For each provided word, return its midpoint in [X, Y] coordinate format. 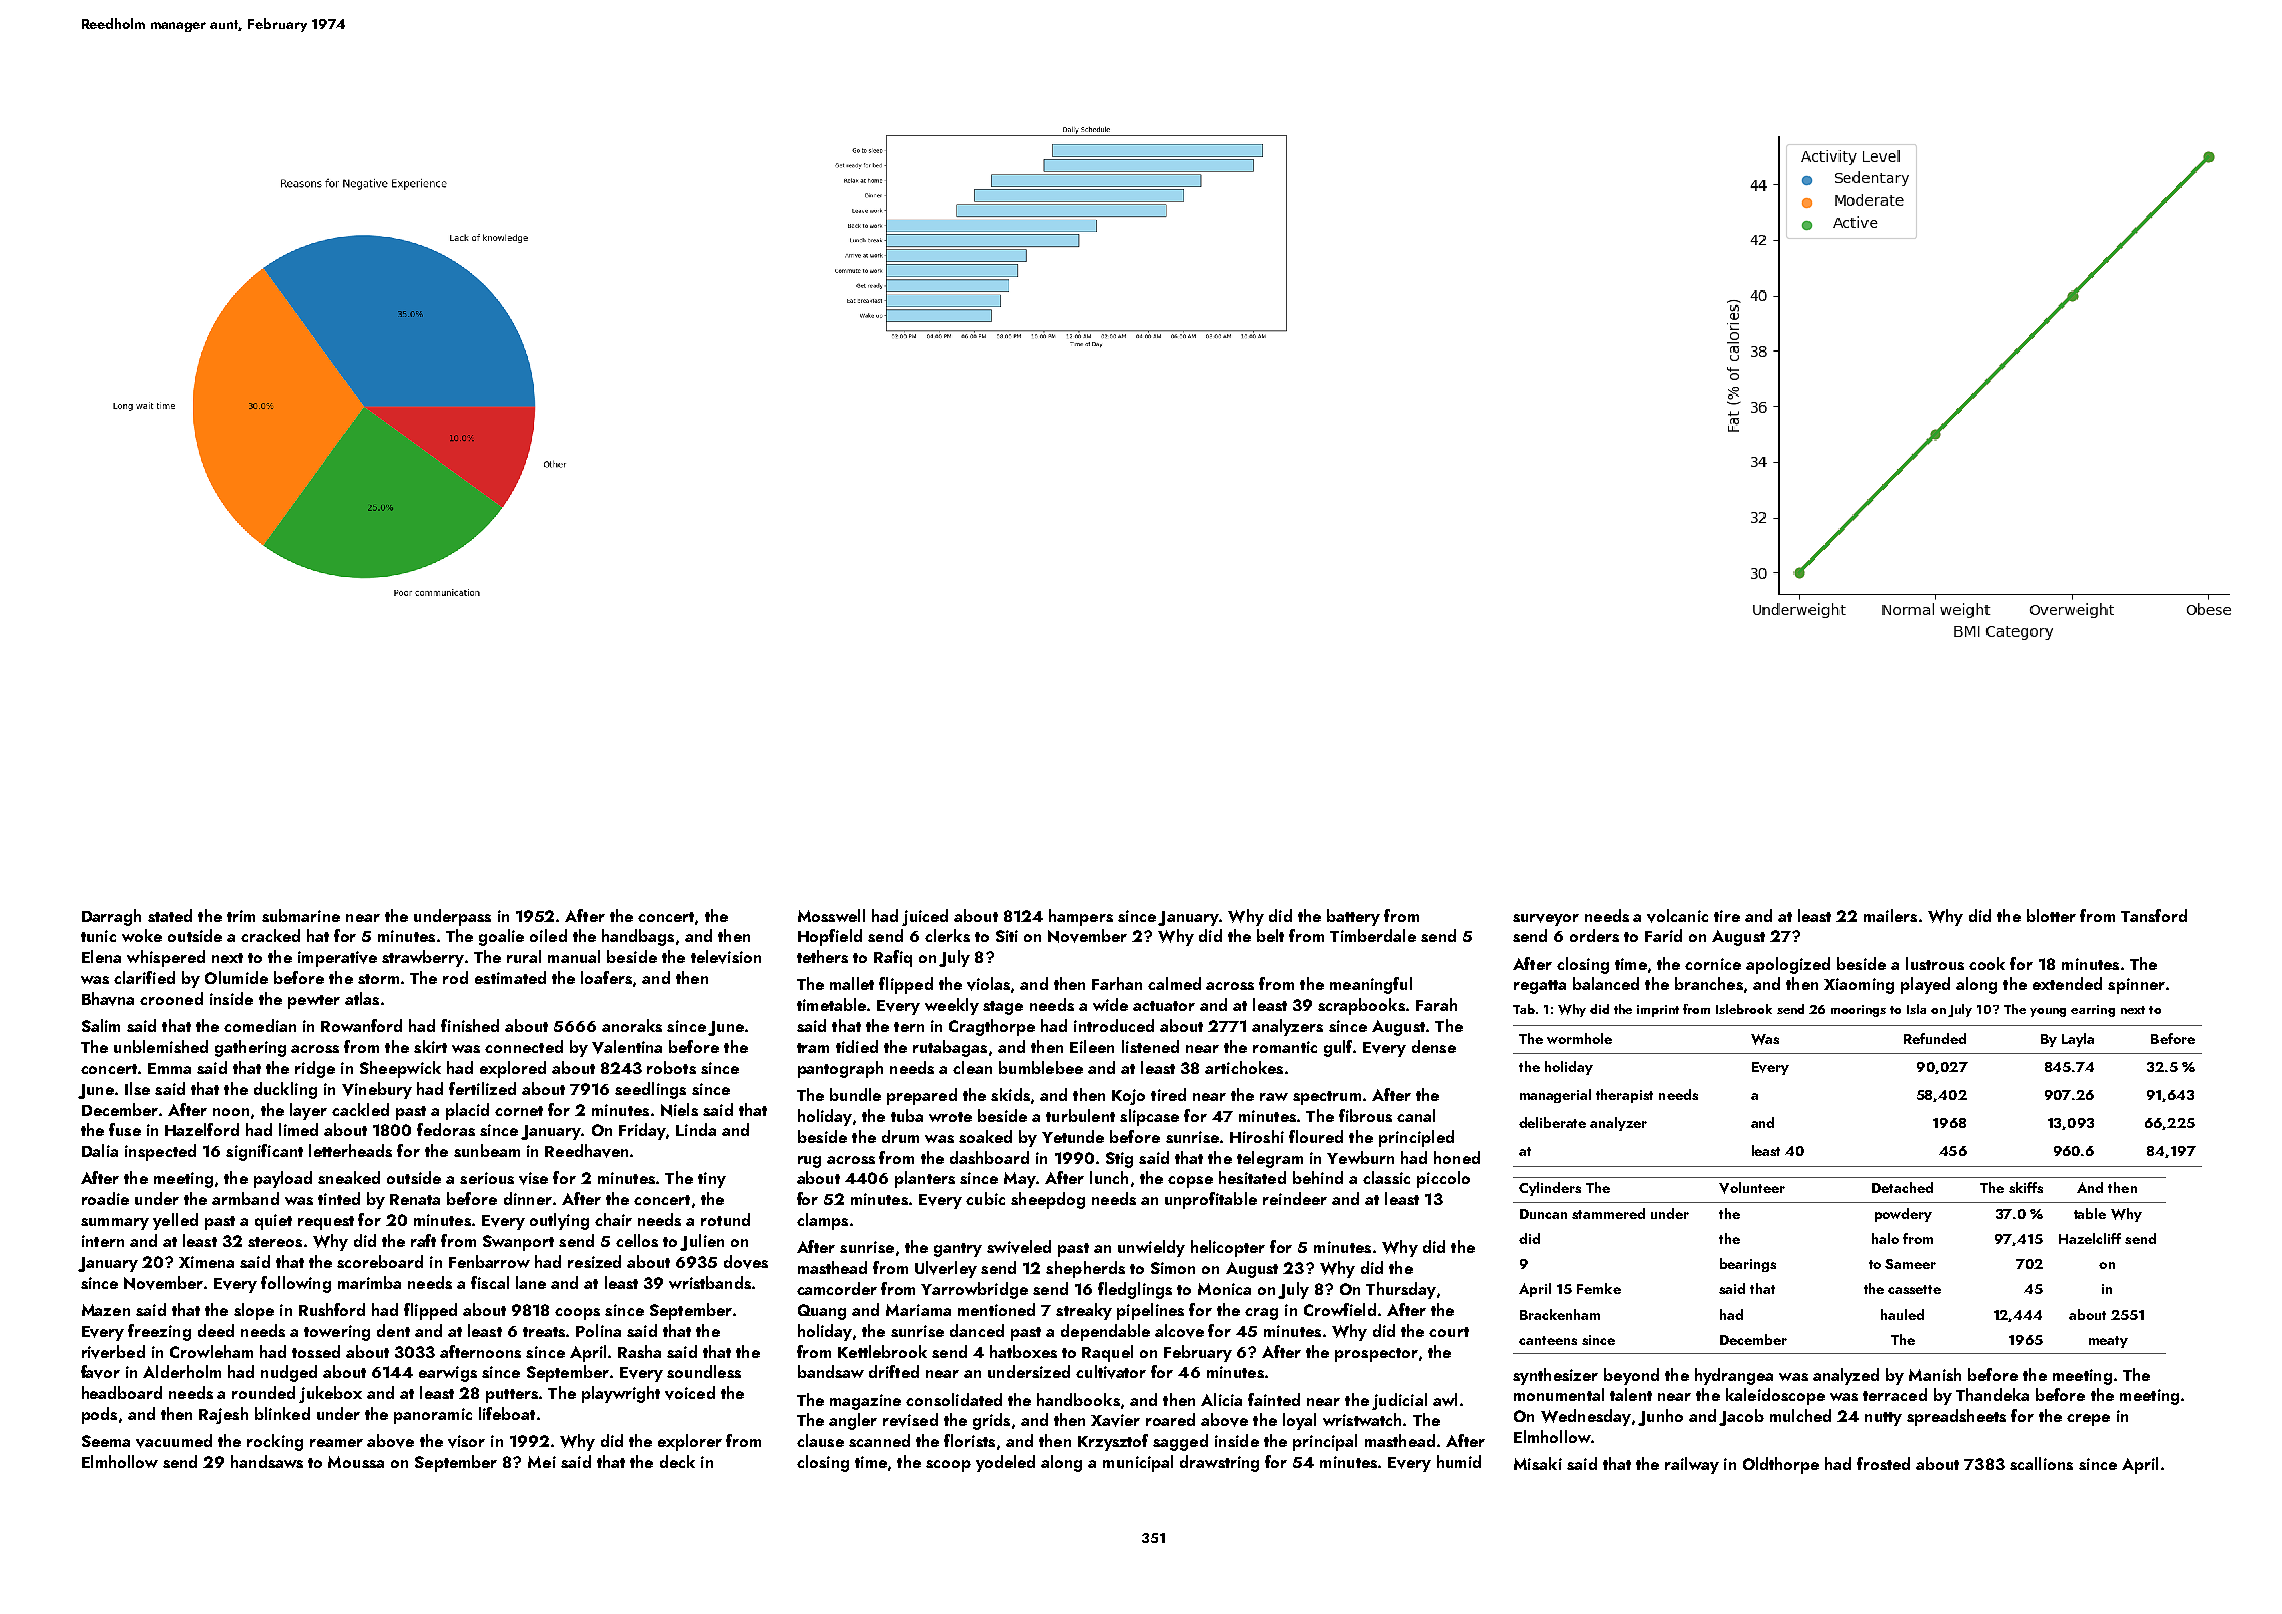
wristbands [710, 1282]
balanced [1606, 983]
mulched [1800, 1415]
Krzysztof [1113, 1442]
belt [1270, 935]
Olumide [236, 977]
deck [677, 1461]
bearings [1748, 1265]
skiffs [2026, 1187]
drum [900, 1136]
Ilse [137, 1088]
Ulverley [946, 1269]
